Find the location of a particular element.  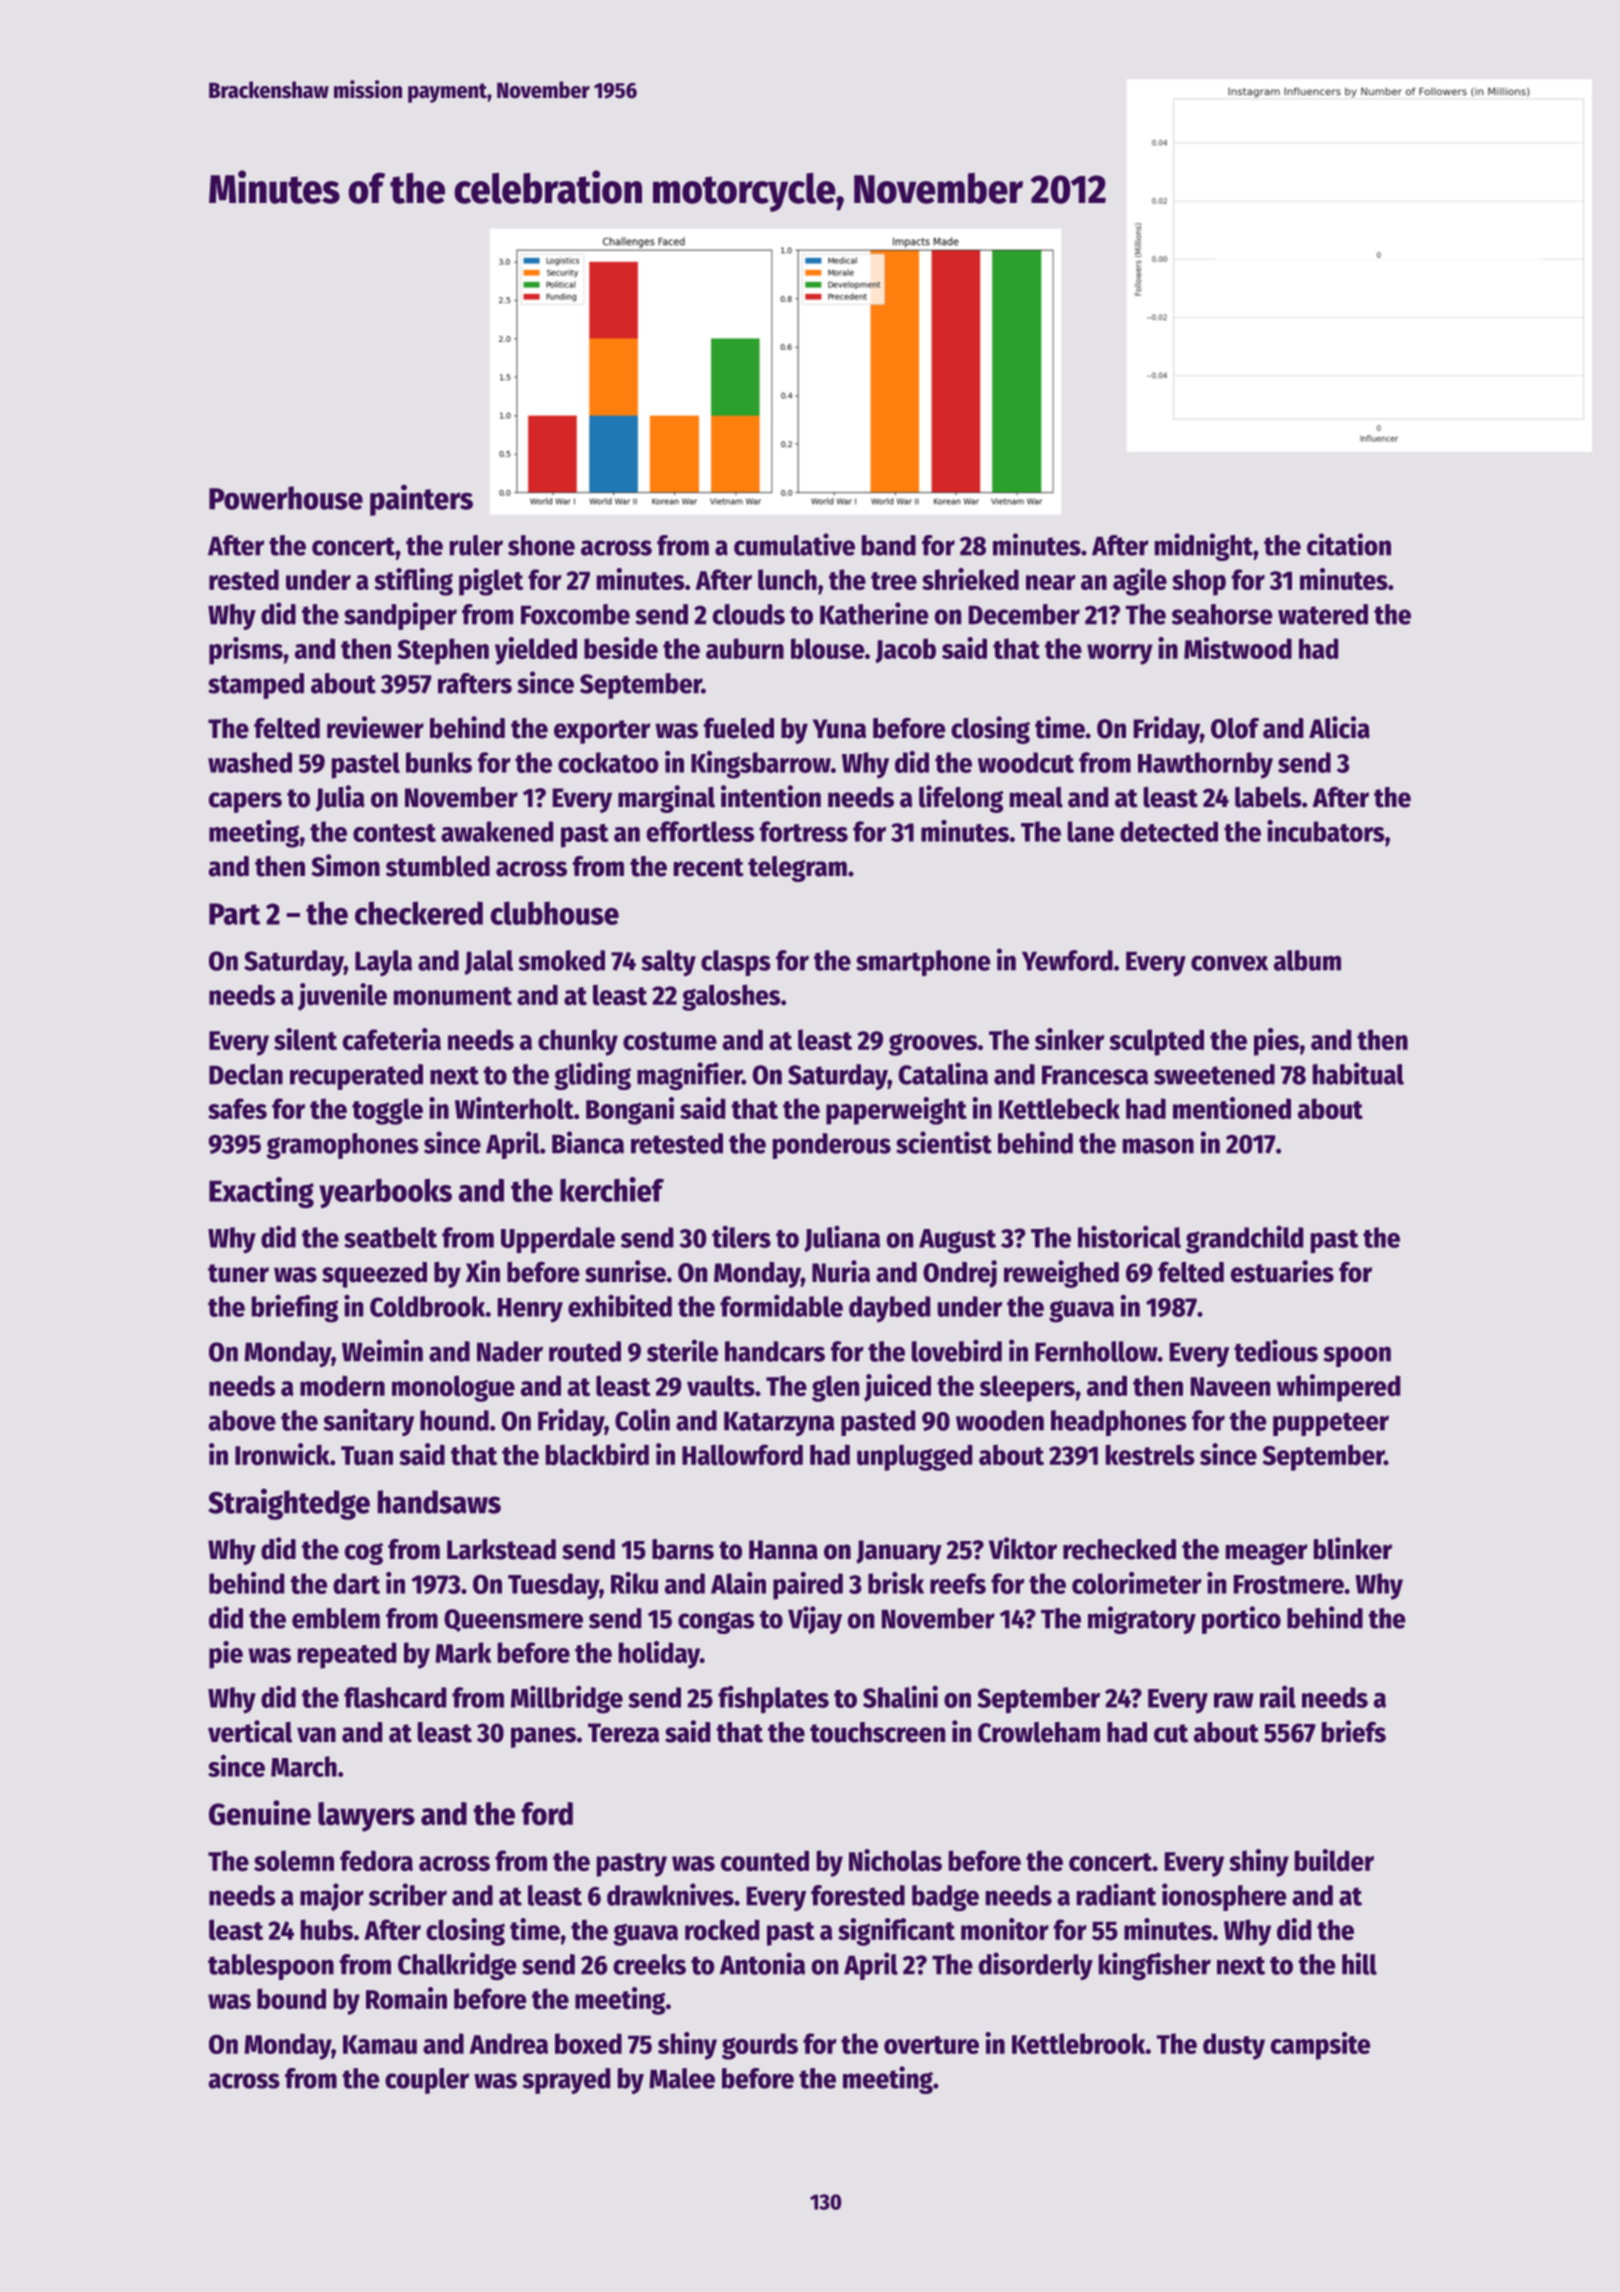

historical is located at coordinates (1129, 1237).
